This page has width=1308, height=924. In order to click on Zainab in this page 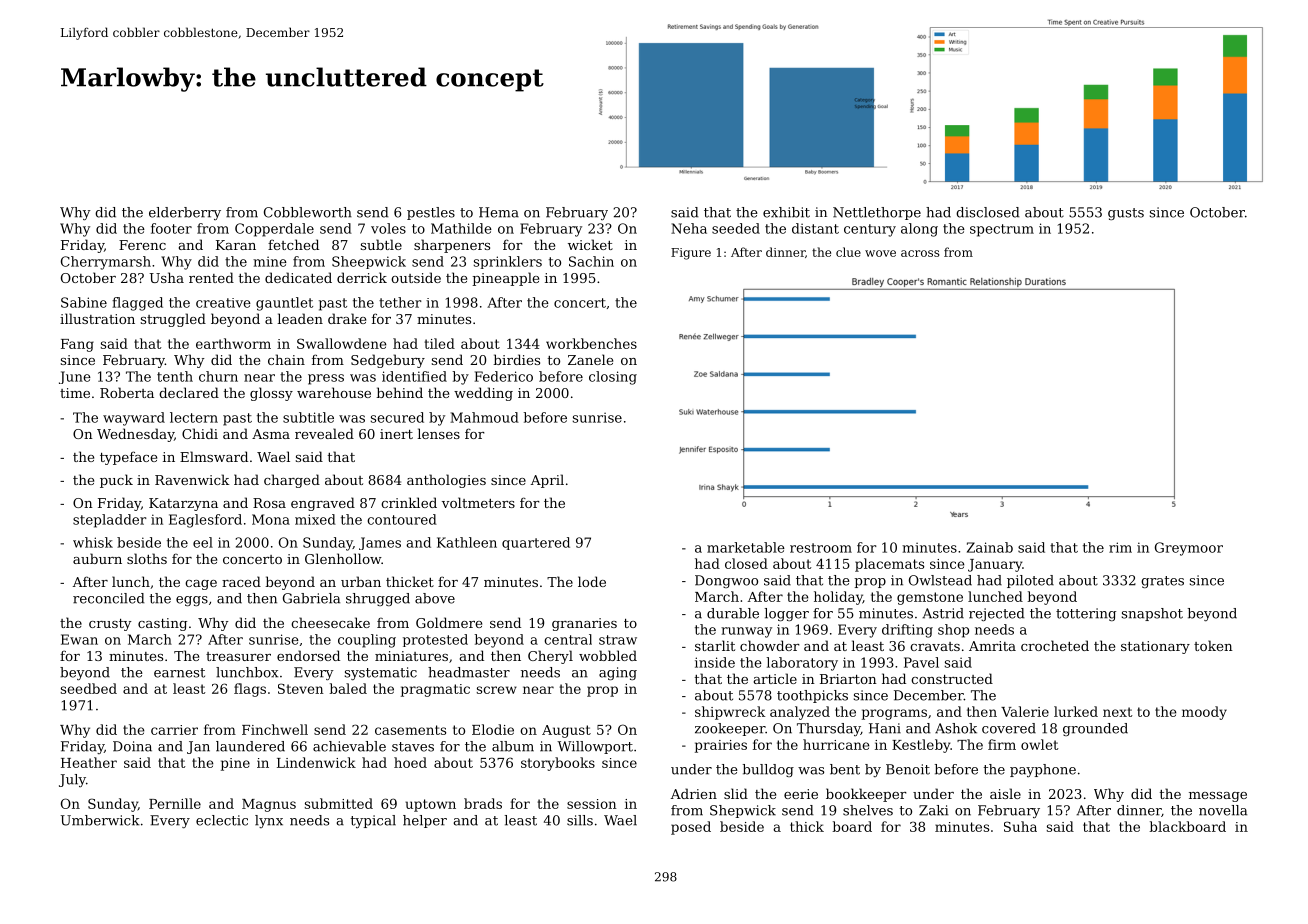, I will do `click(990, 547)`.
